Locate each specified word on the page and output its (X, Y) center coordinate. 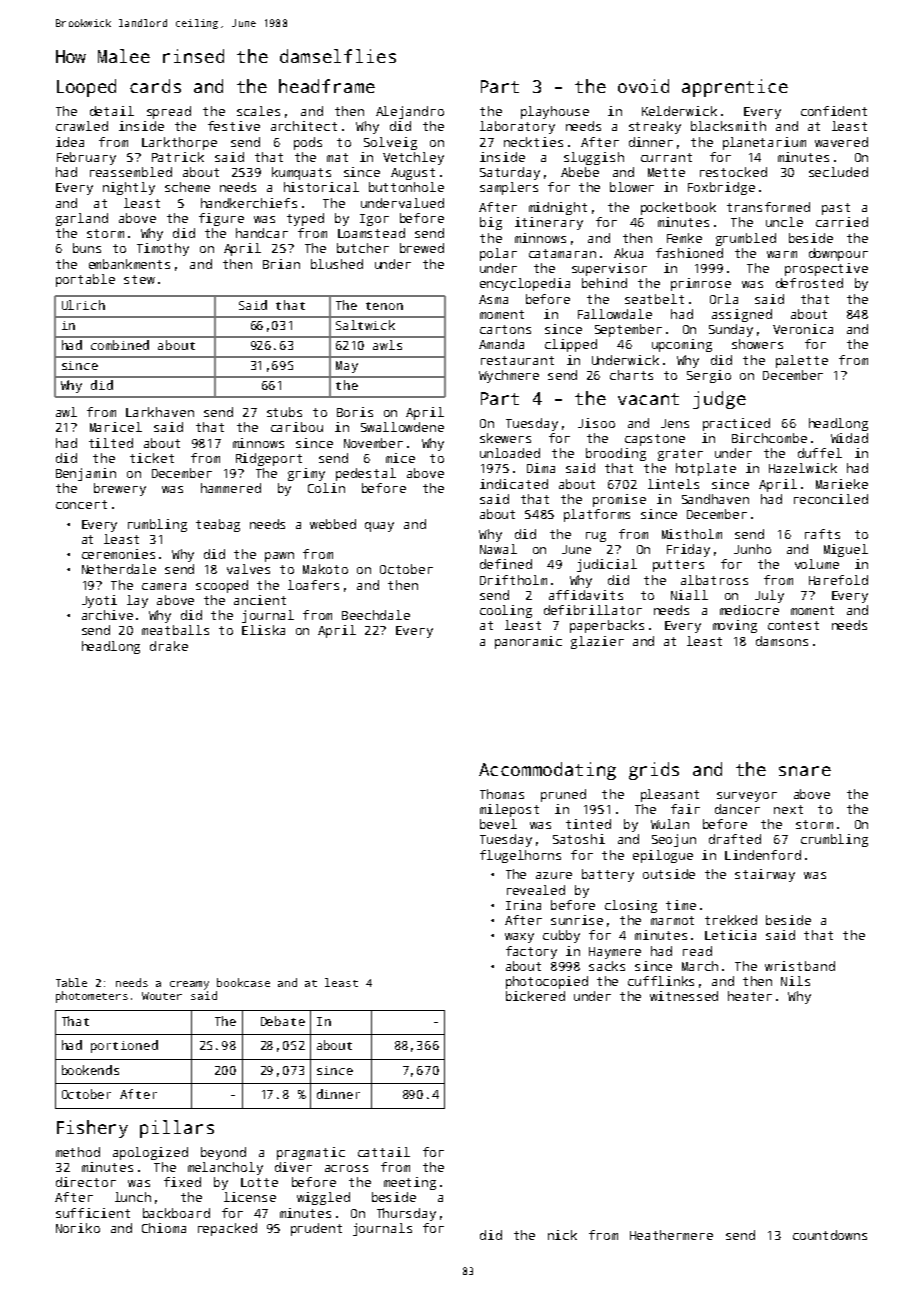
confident (834, 111)
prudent (316, 1229)
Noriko (78, 1228)
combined (120, 345)
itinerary (549, 223)
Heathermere (671, 1235)
